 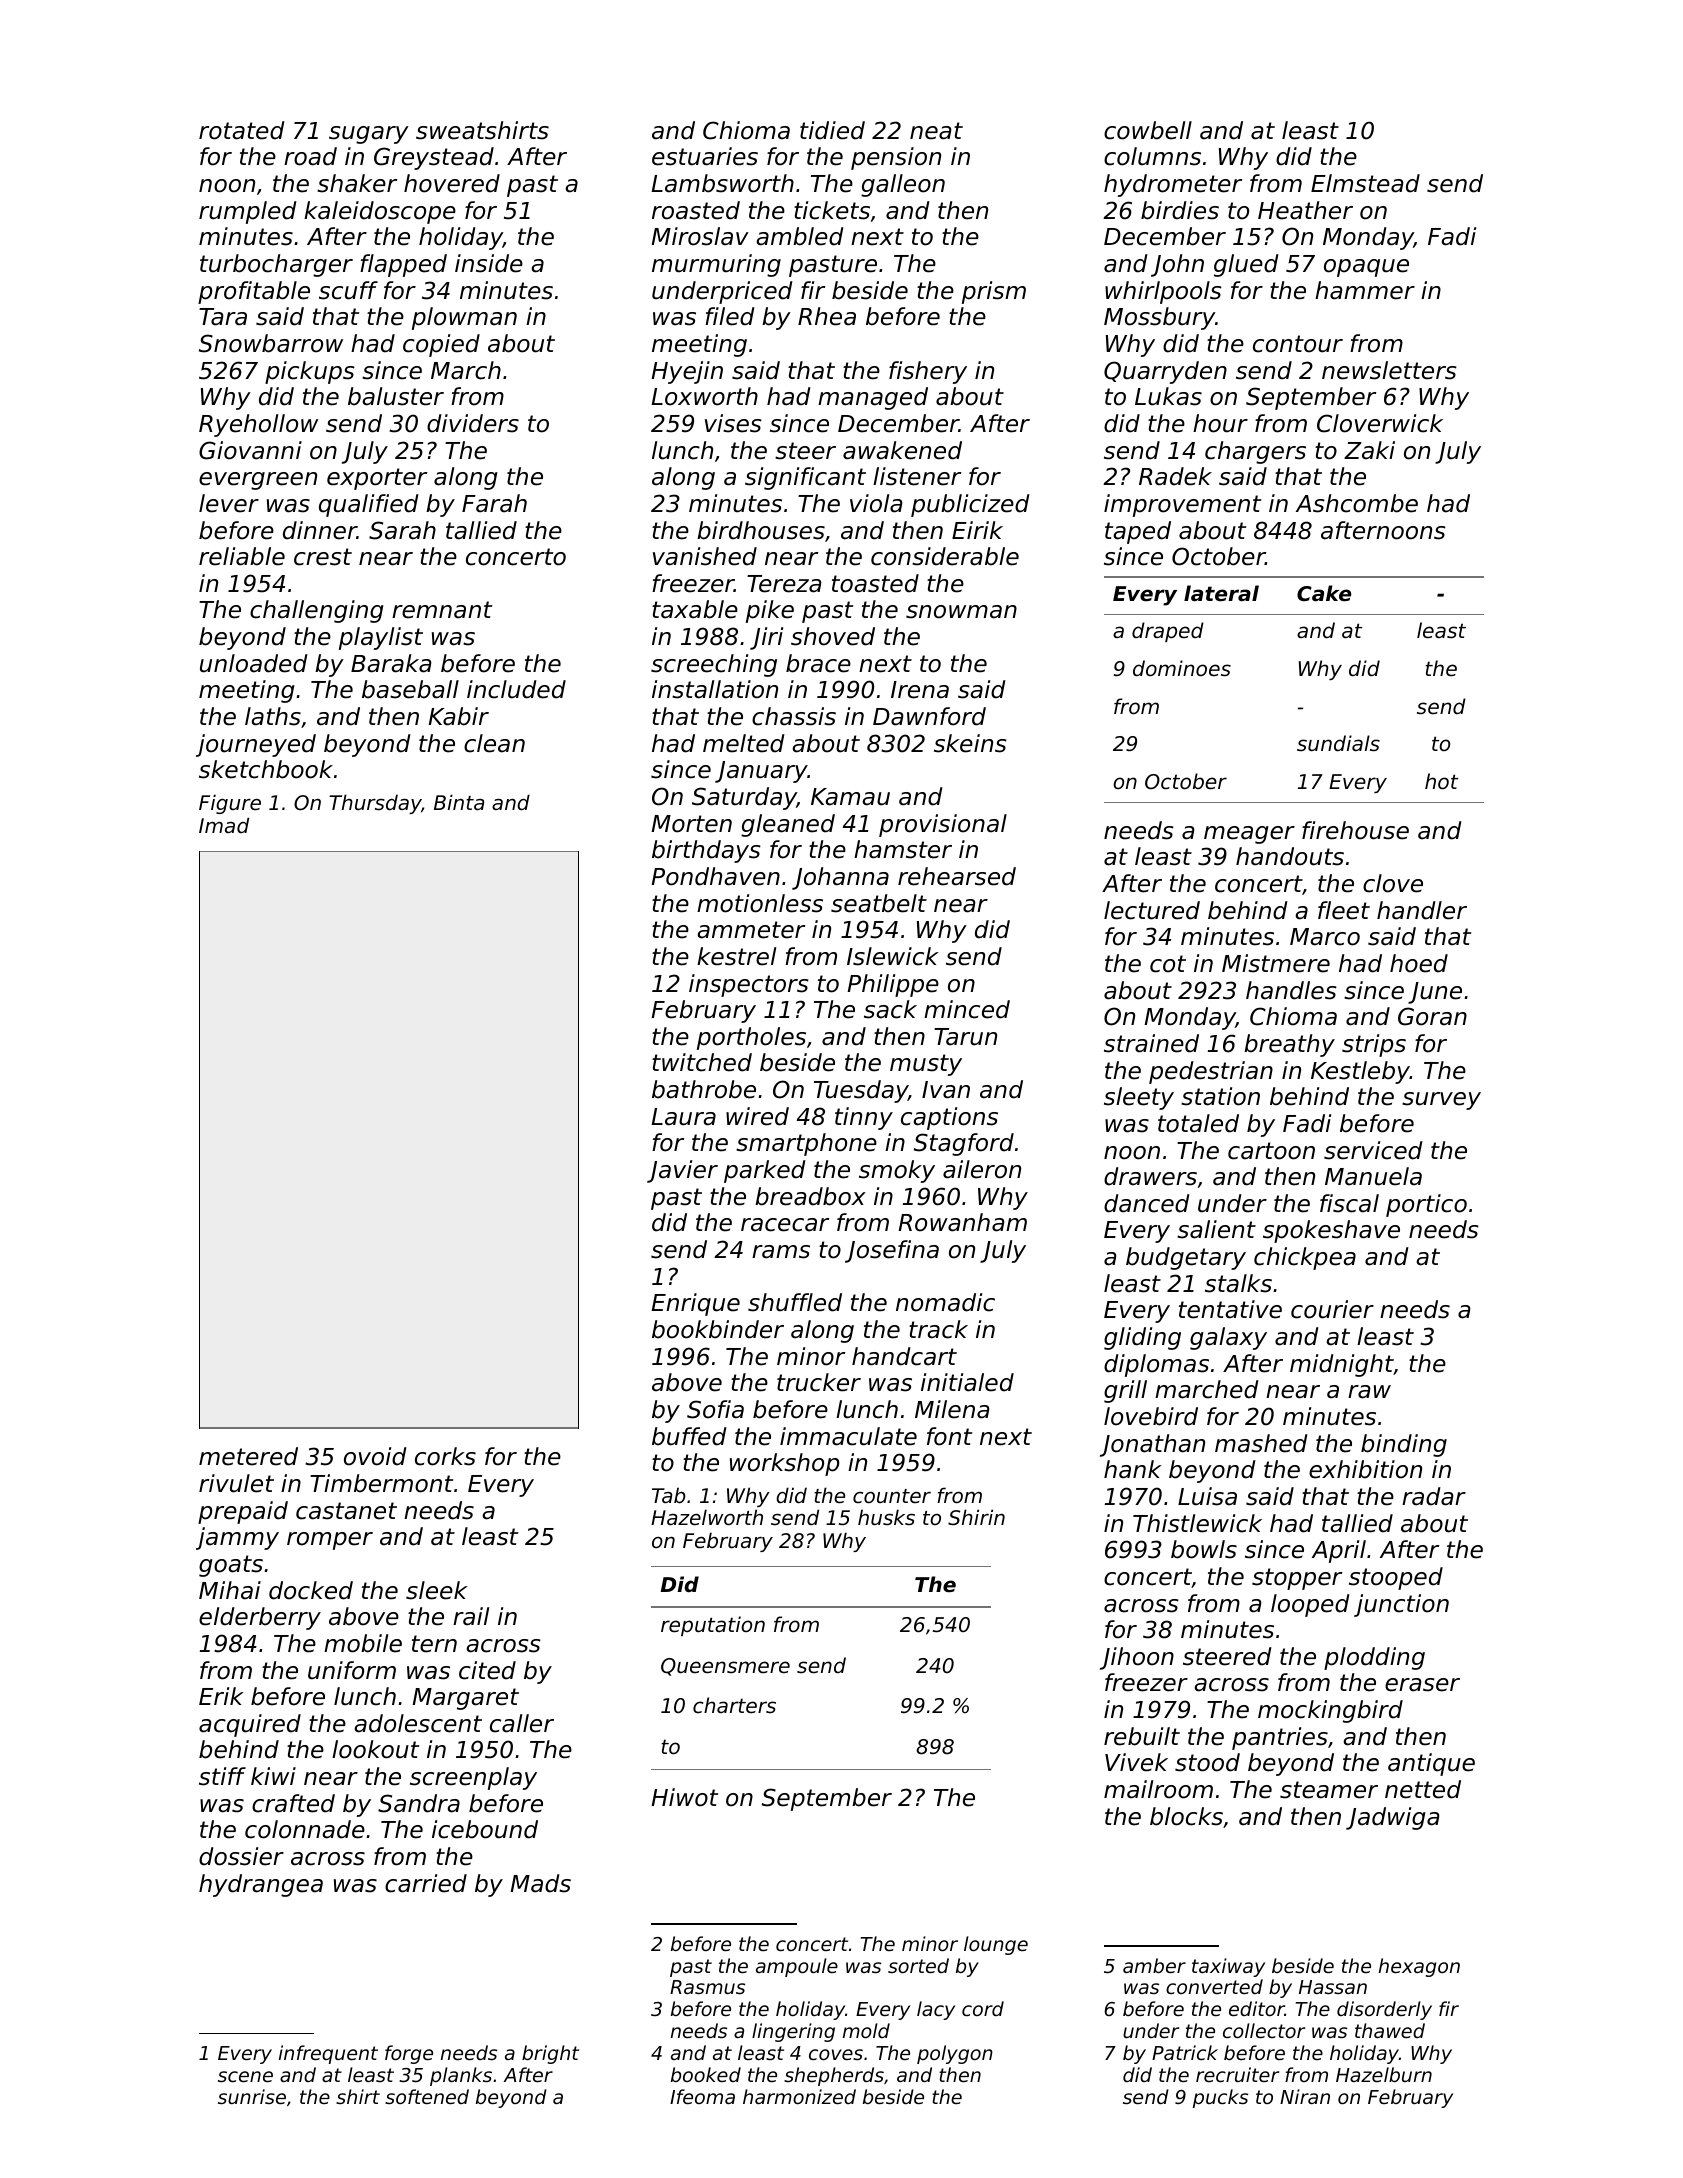 What do you see at coordinates (427, 2096) in the document?
I see `softened` at bounding box center [427, 2096].
